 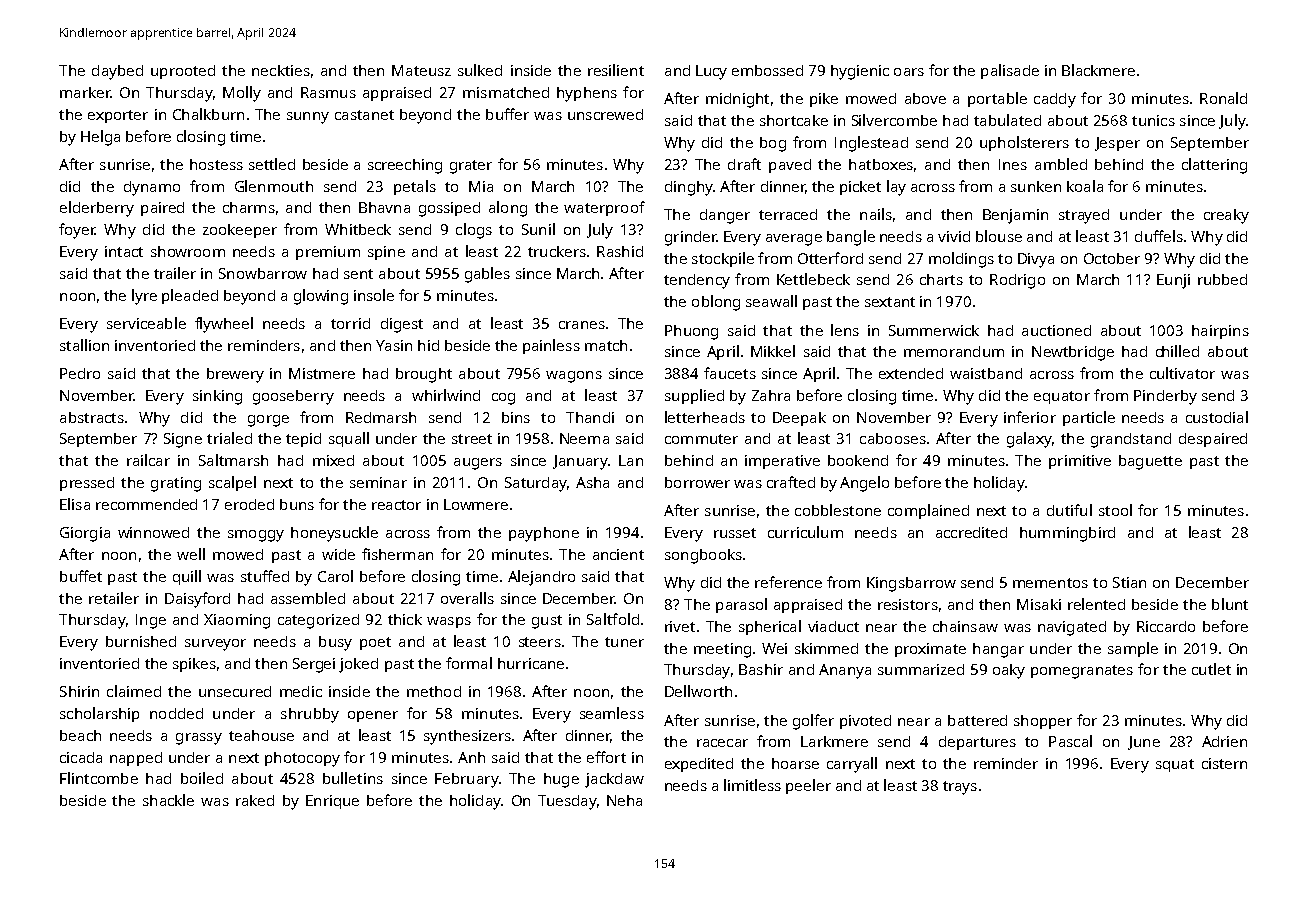 I want to click on raked, so click(x=255, y=800).
